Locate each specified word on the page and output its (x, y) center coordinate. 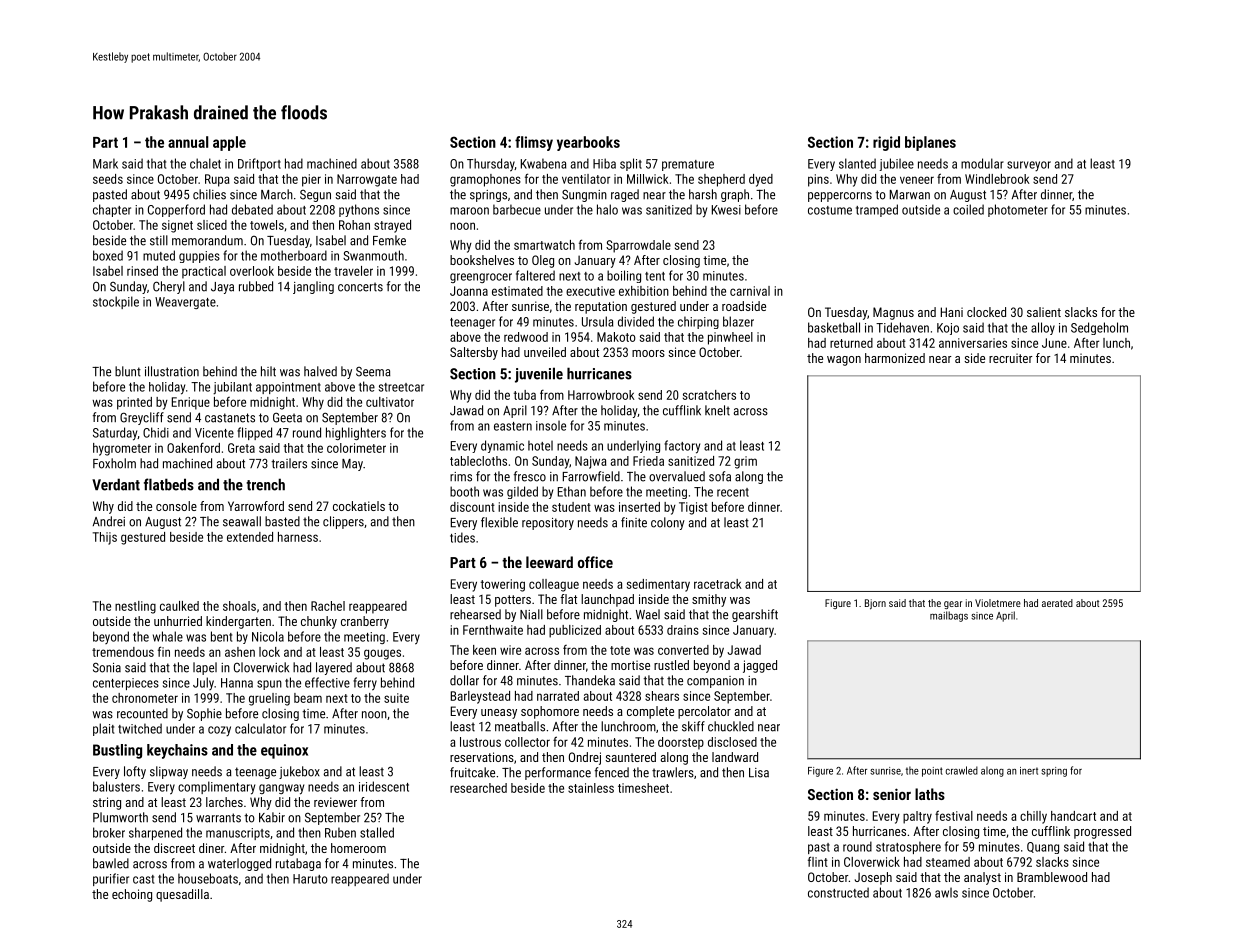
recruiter (1010, 358)
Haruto (310, 879)
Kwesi (726, 210)
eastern (513, 426)
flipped (254, 433)
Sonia (107, 667)
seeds (108, 179)
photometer (1018, 210)
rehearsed (475, 614)
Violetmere (998, 603)
